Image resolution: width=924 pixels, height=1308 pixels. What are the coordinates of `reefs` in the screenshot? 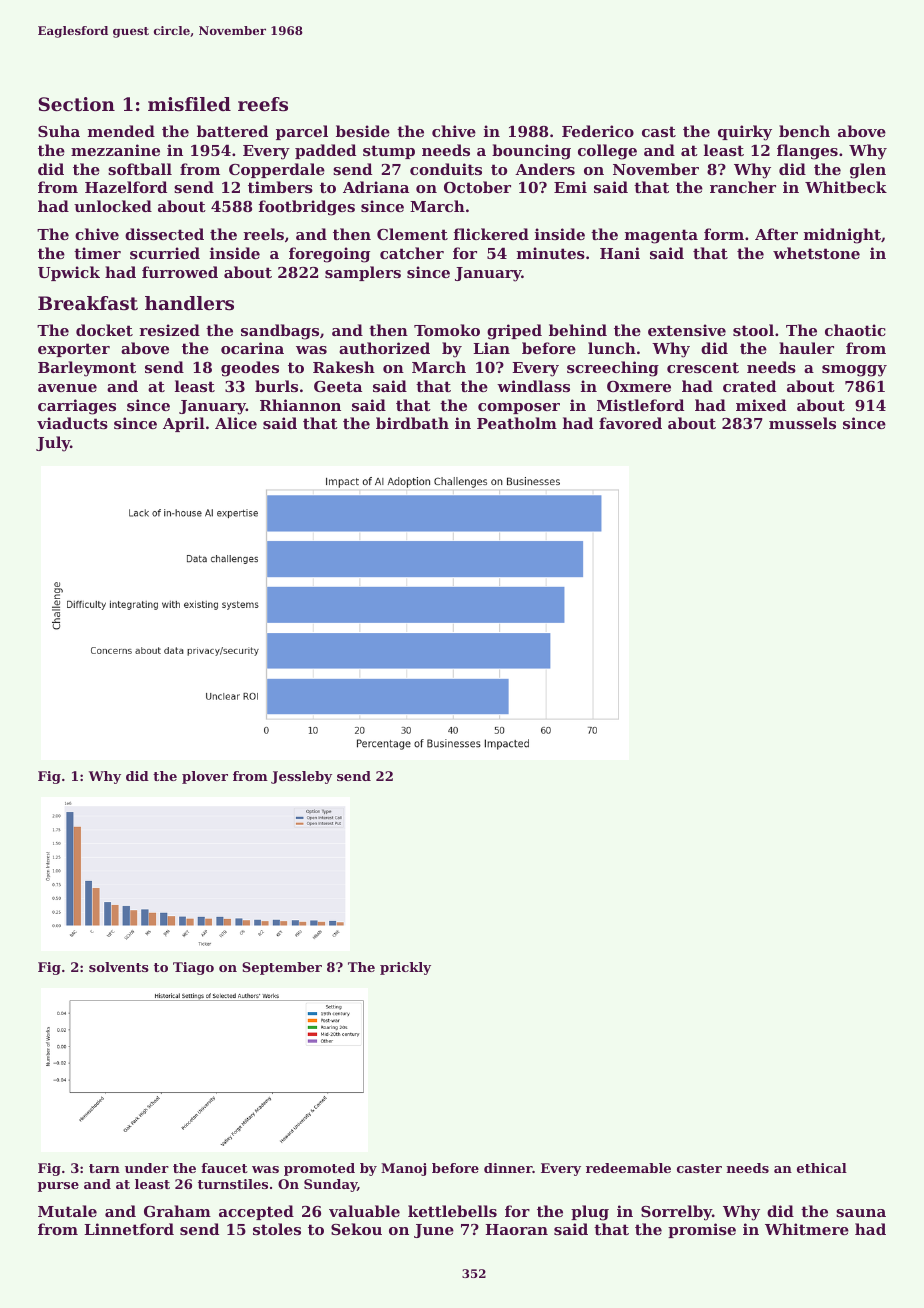 It's located at (263, 104).
